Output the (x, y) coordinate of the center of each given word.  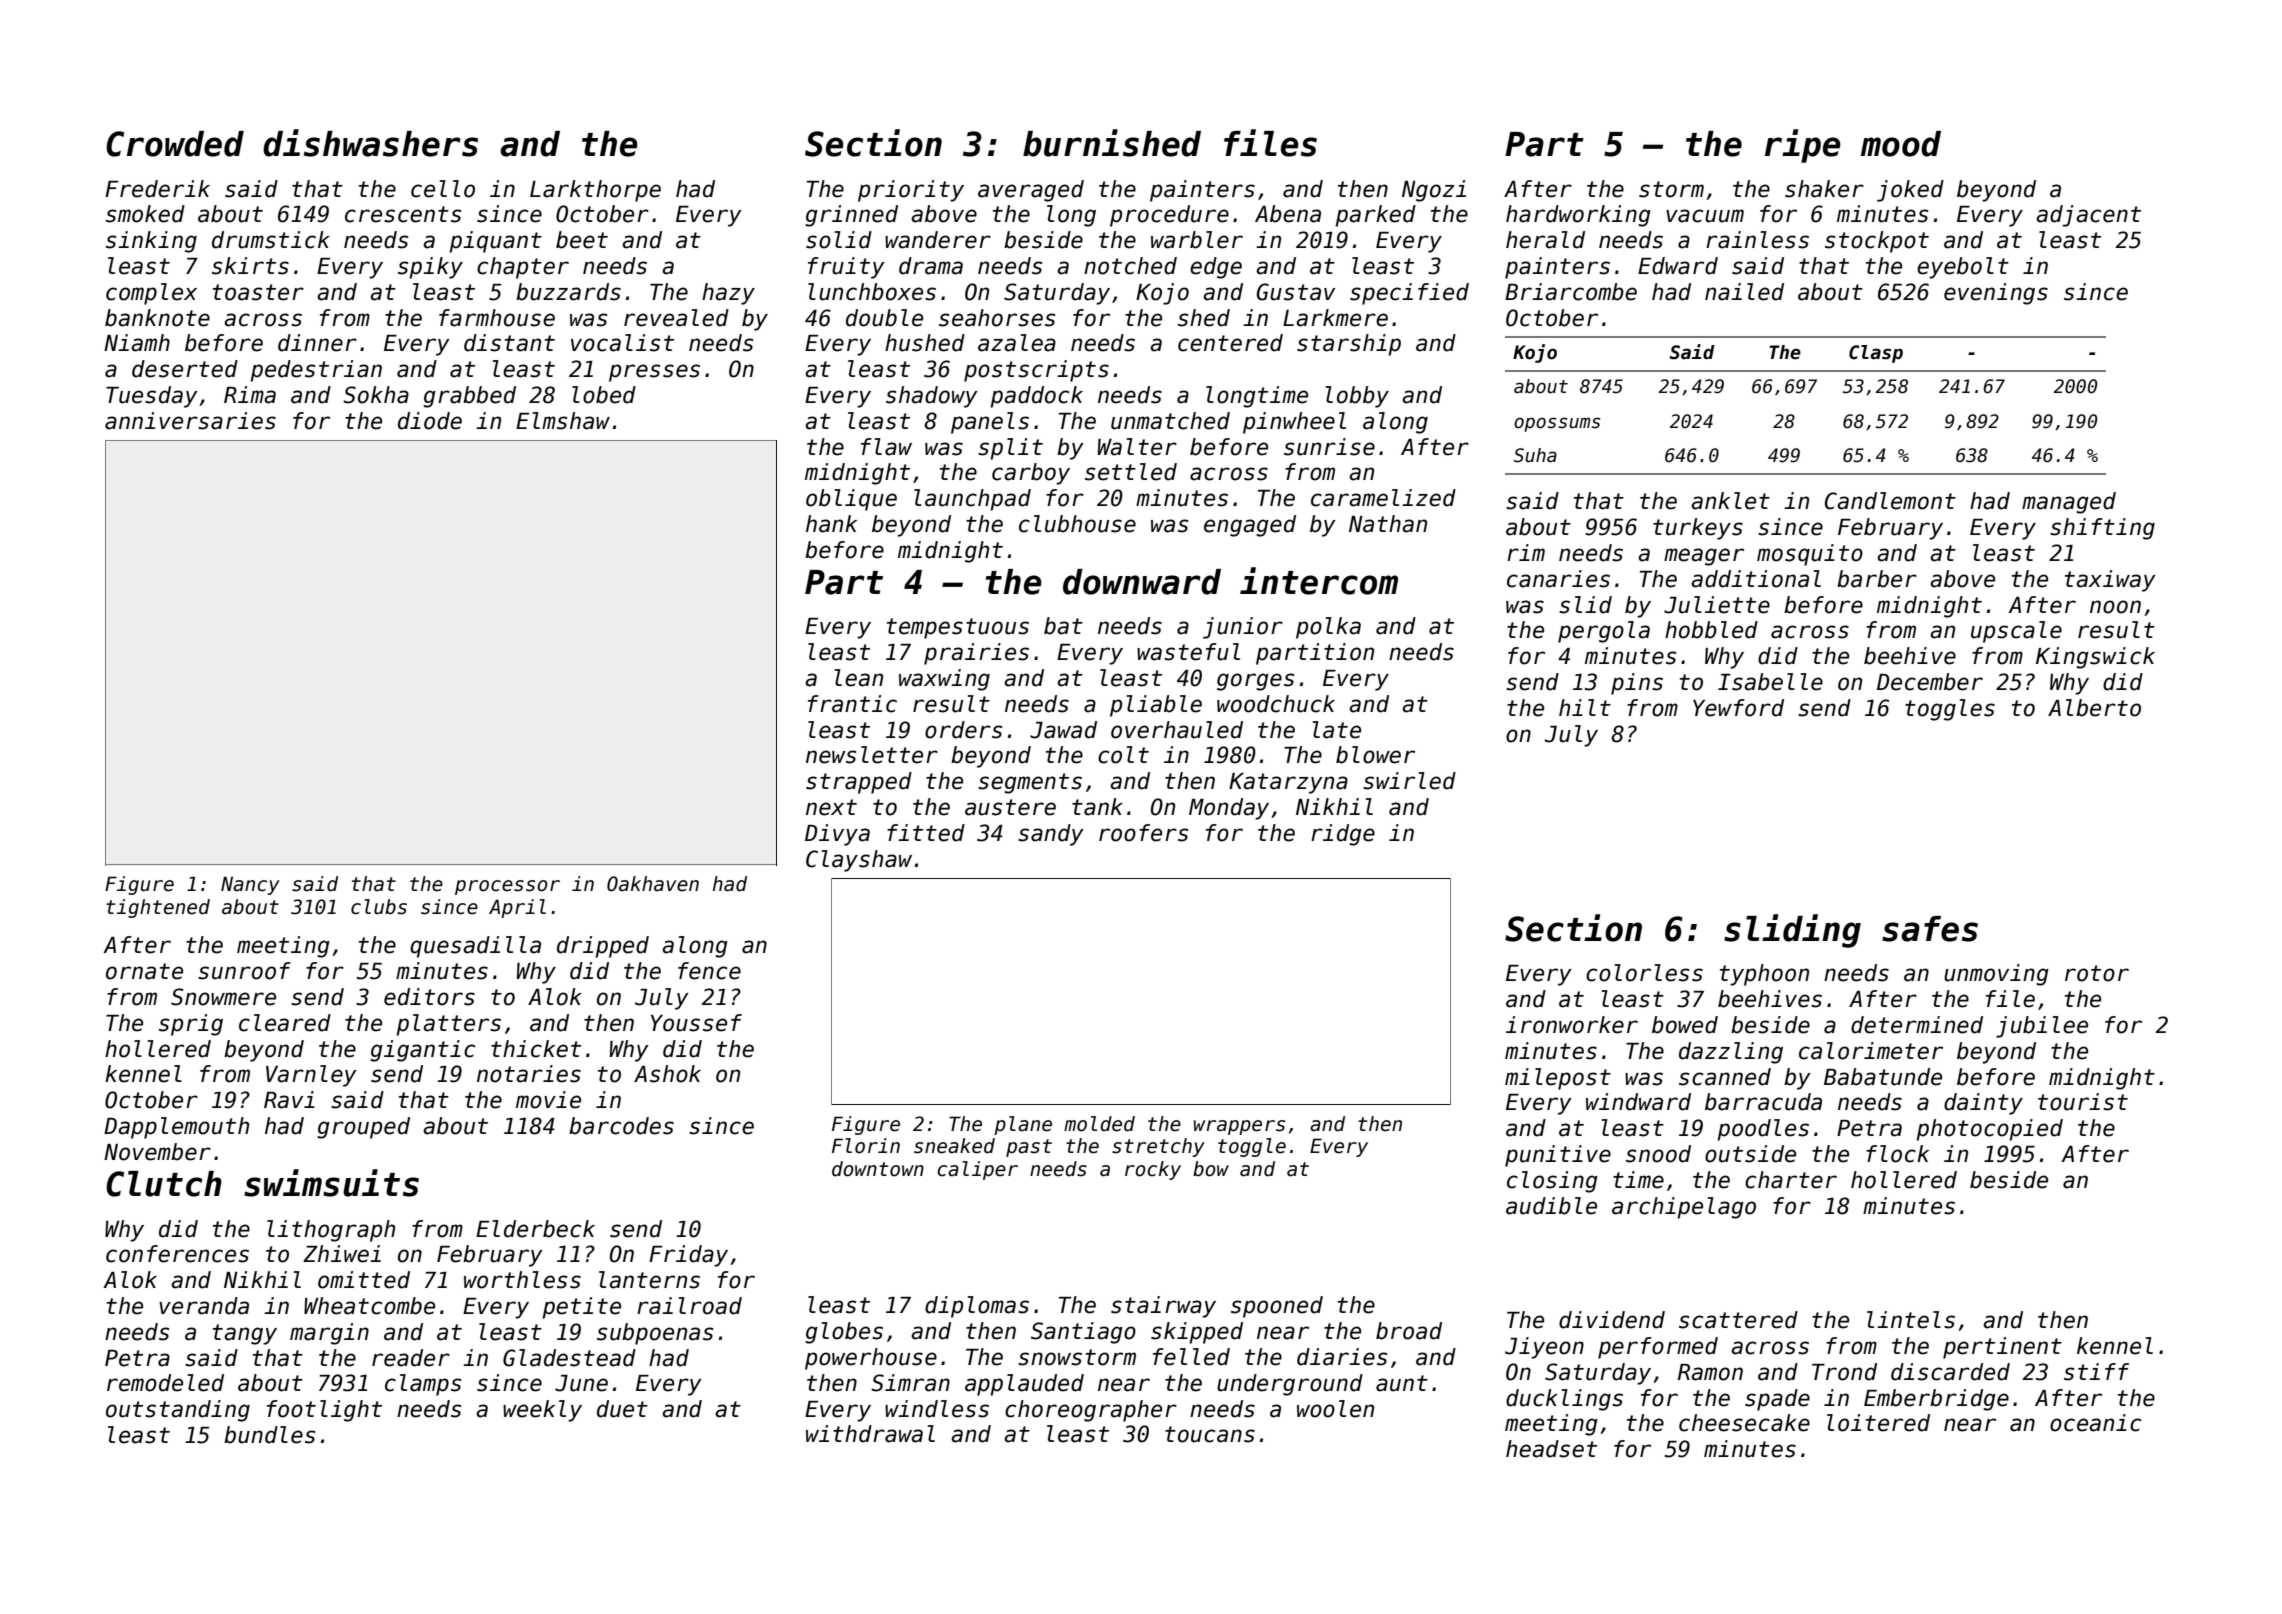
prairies (976, 654)
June (581, 1383)
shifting (2102, 529)
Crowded (175, 144)
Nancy (250, 885)
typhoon (1764, 975)
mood (1901, 144)
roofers (1143, 833)
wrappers (1239, 1127)
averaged (1031, 191)
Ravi (289, 1100)
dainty (1983, 1104)
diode (430, 421)
